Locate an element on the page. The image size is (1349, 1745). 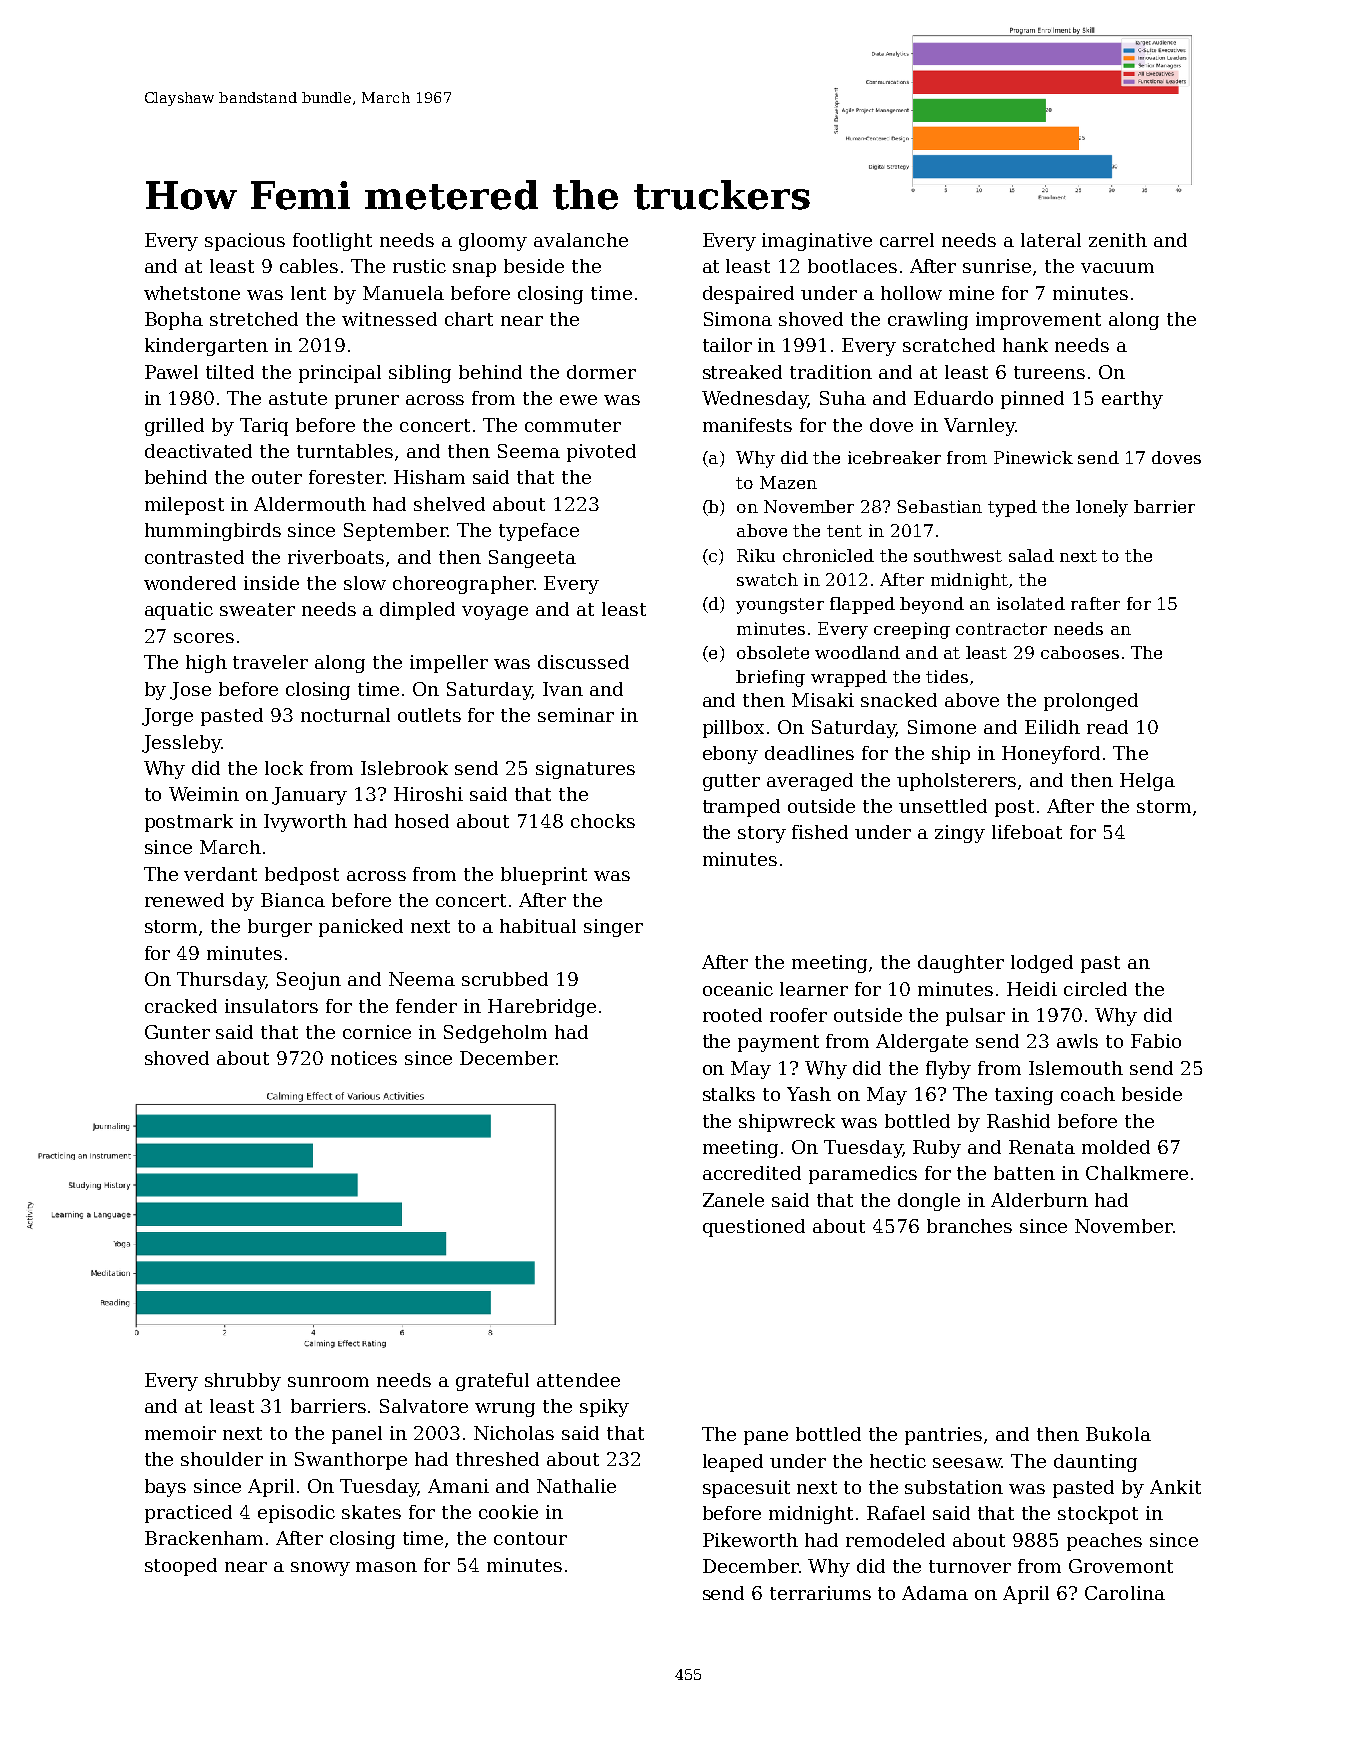
footlight is located at coordinates (332, 242).
